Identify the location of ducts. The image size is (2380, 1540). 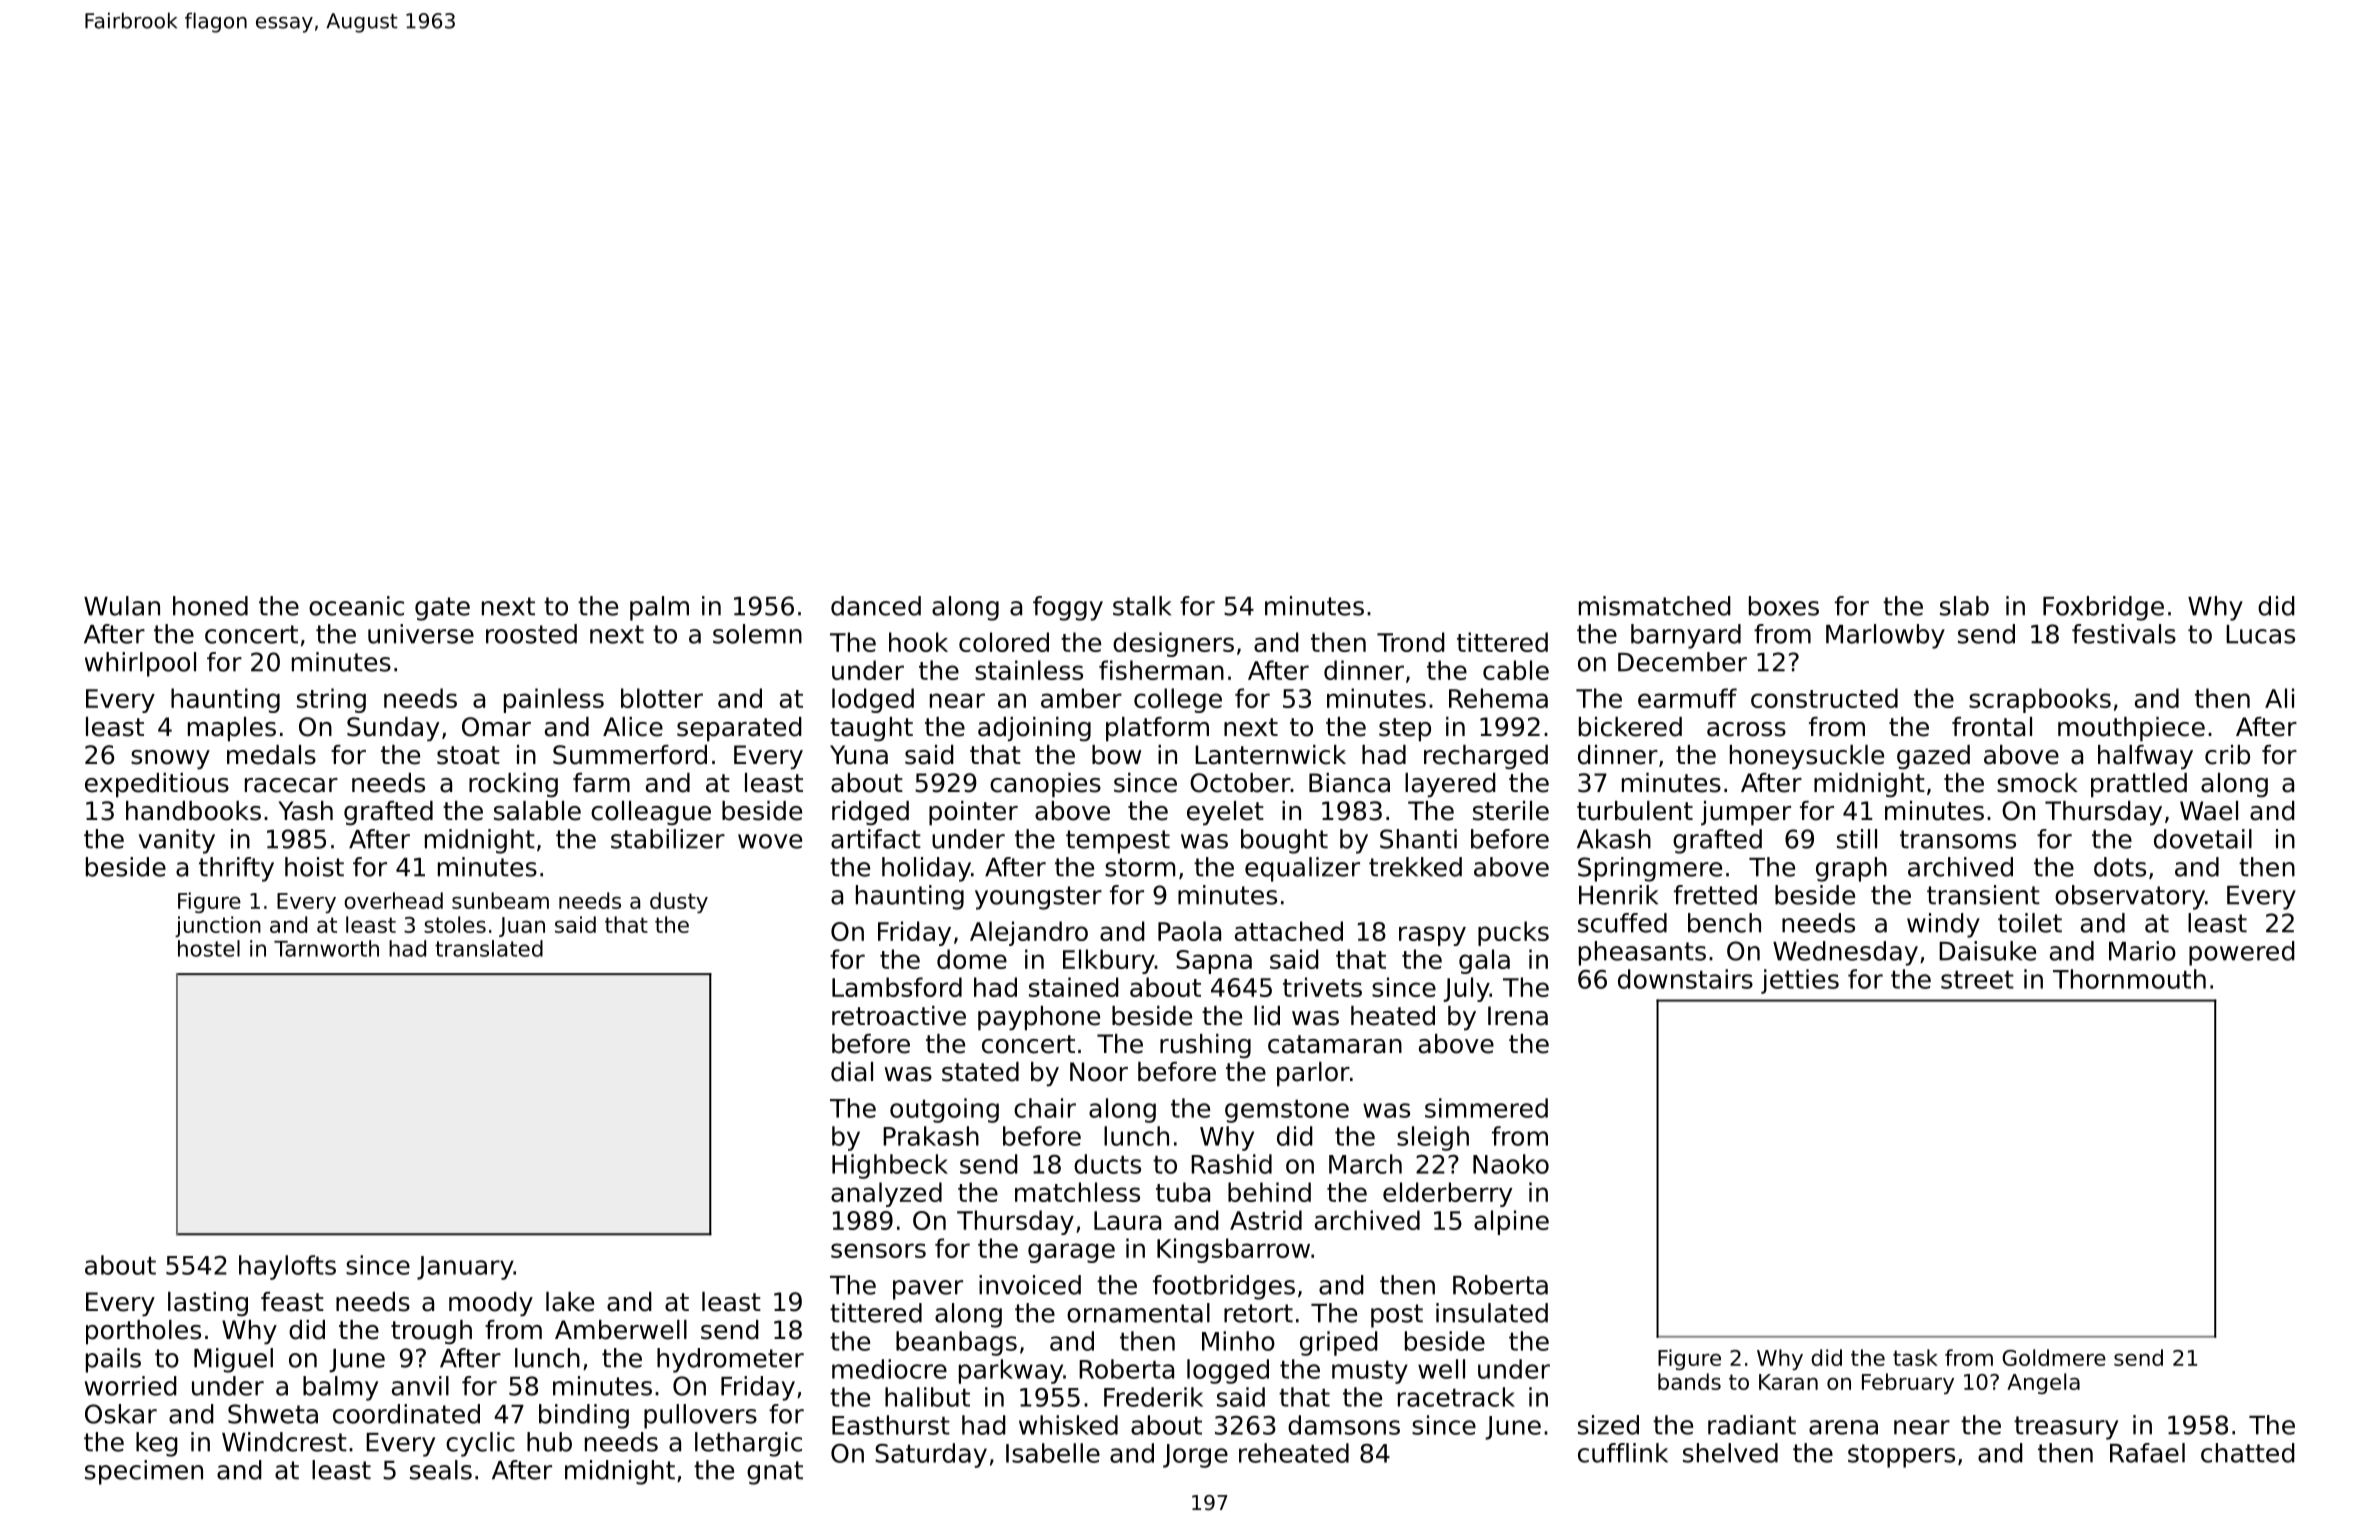
(1107, 1164).
